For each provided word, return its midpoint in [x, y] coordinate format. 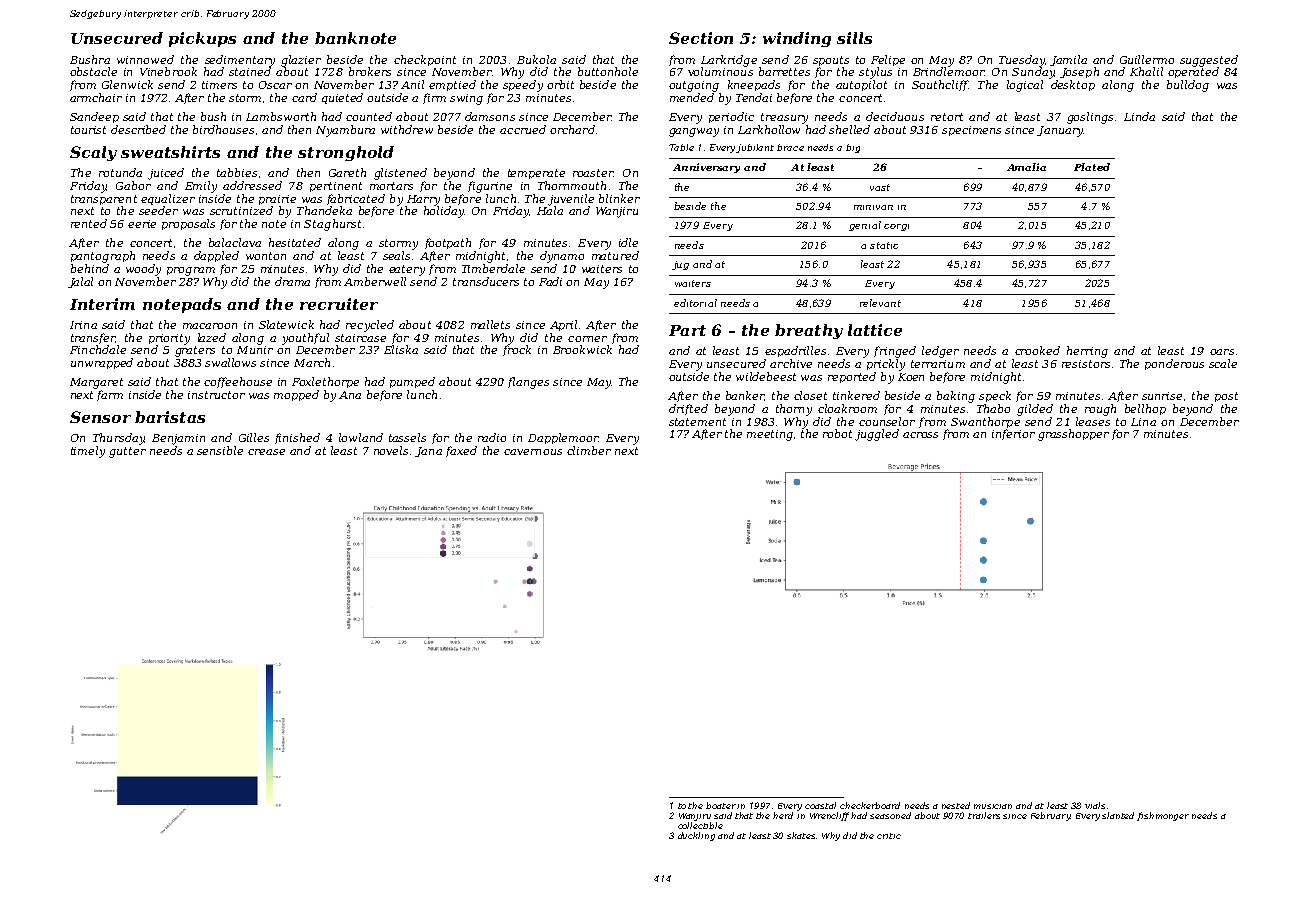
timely [88, 452]
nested [956, 805]
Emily [201, 187]
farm [110, 395]
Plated [1092, 167]
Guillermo [1147, 59]
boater [721, 805]
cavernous [533, 452]
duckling [696, 836]
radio [492, 437]
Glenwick [127, 84]
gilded [1035, 410]
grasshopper [1073, 435]
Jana [428, 452]
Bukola [536, 59]
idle [628, 242]
